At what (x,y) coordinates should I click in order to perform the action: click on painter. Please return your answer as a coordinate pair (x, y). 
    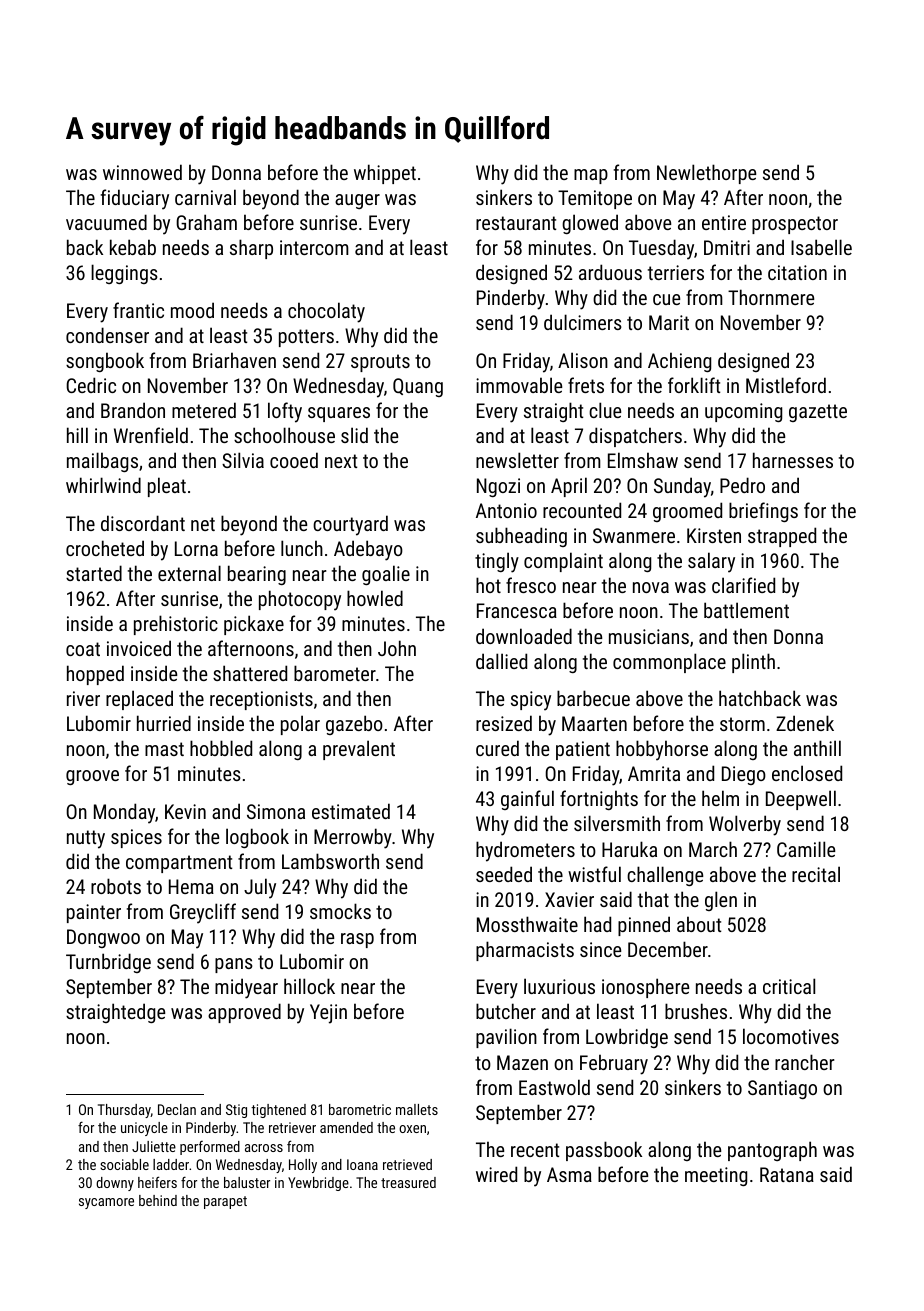
    Looking at the image, I should click on (94, 913).
